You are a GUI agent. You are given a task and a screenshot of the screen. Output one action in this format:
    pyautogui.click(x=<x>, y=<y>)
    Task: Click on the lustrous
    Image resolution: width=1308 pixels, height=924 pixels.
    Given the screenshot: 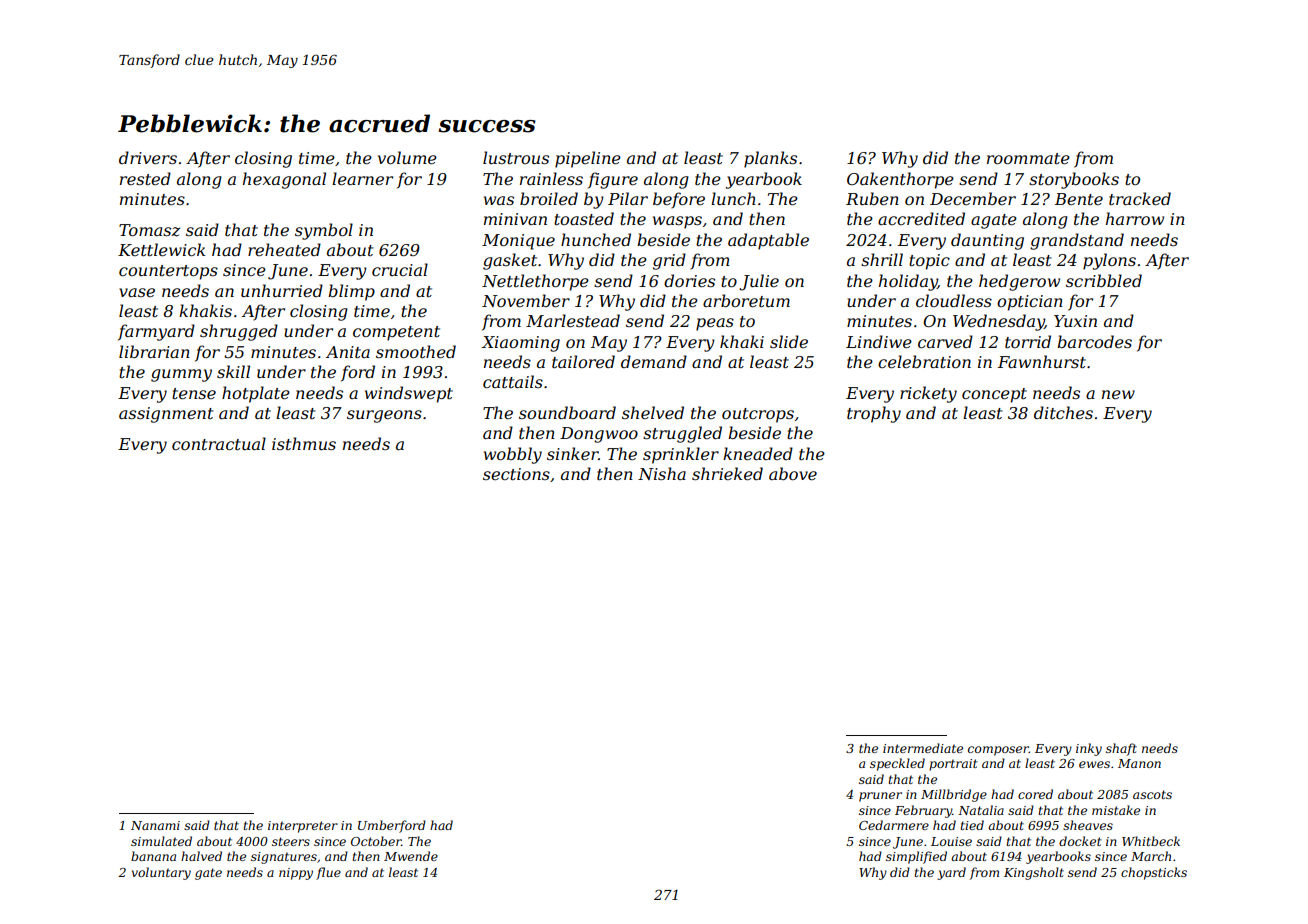 What is the action you would take?
    pyautogui.click(x=516, y=157)
